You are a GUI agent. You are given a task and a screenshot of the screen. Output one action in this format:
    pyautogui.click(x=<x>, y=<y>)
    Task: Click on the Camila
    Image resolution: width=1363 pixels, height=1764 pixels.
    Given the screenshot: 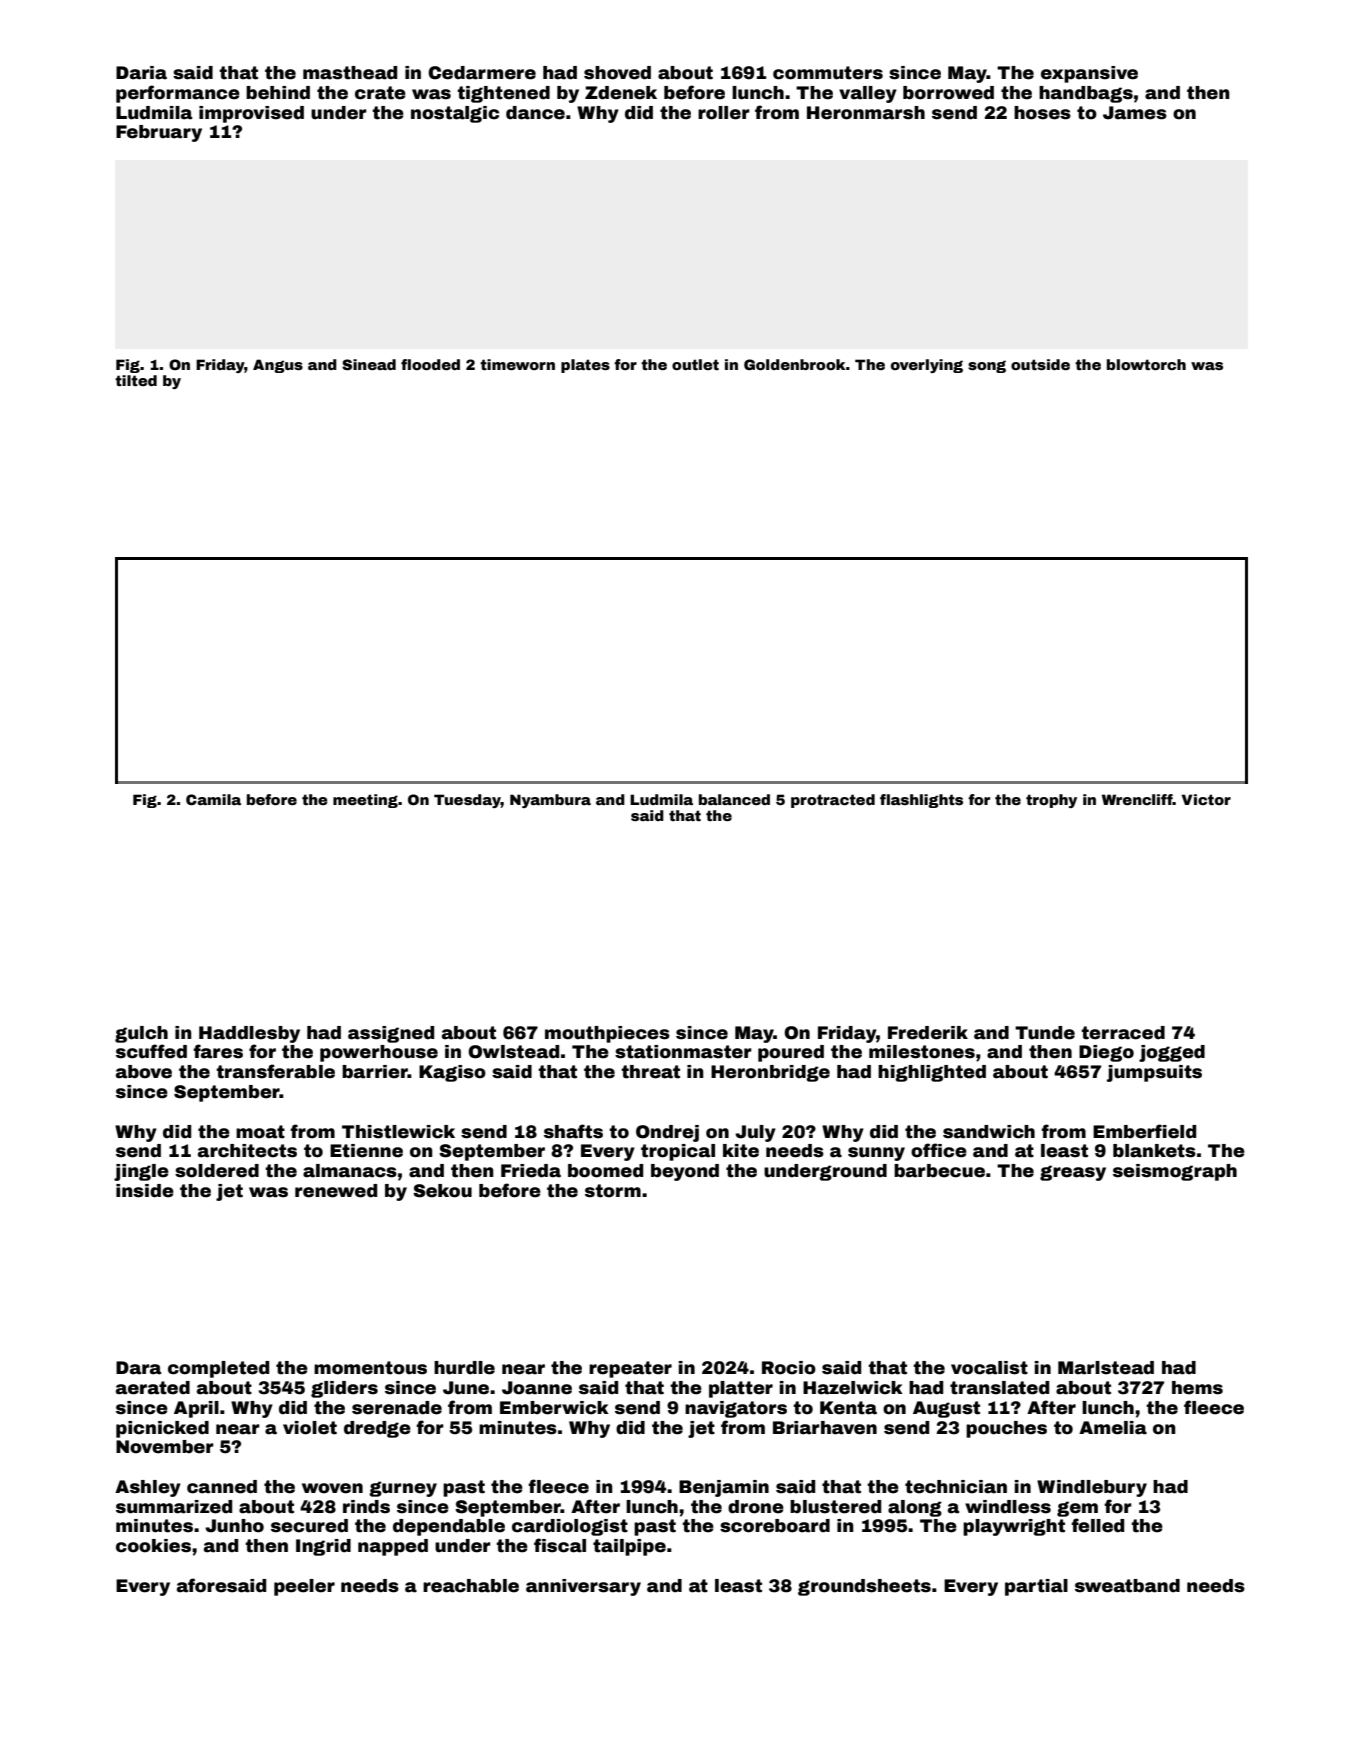 What is the action you would take?
    pyautogui.click(x=213, y=799)
